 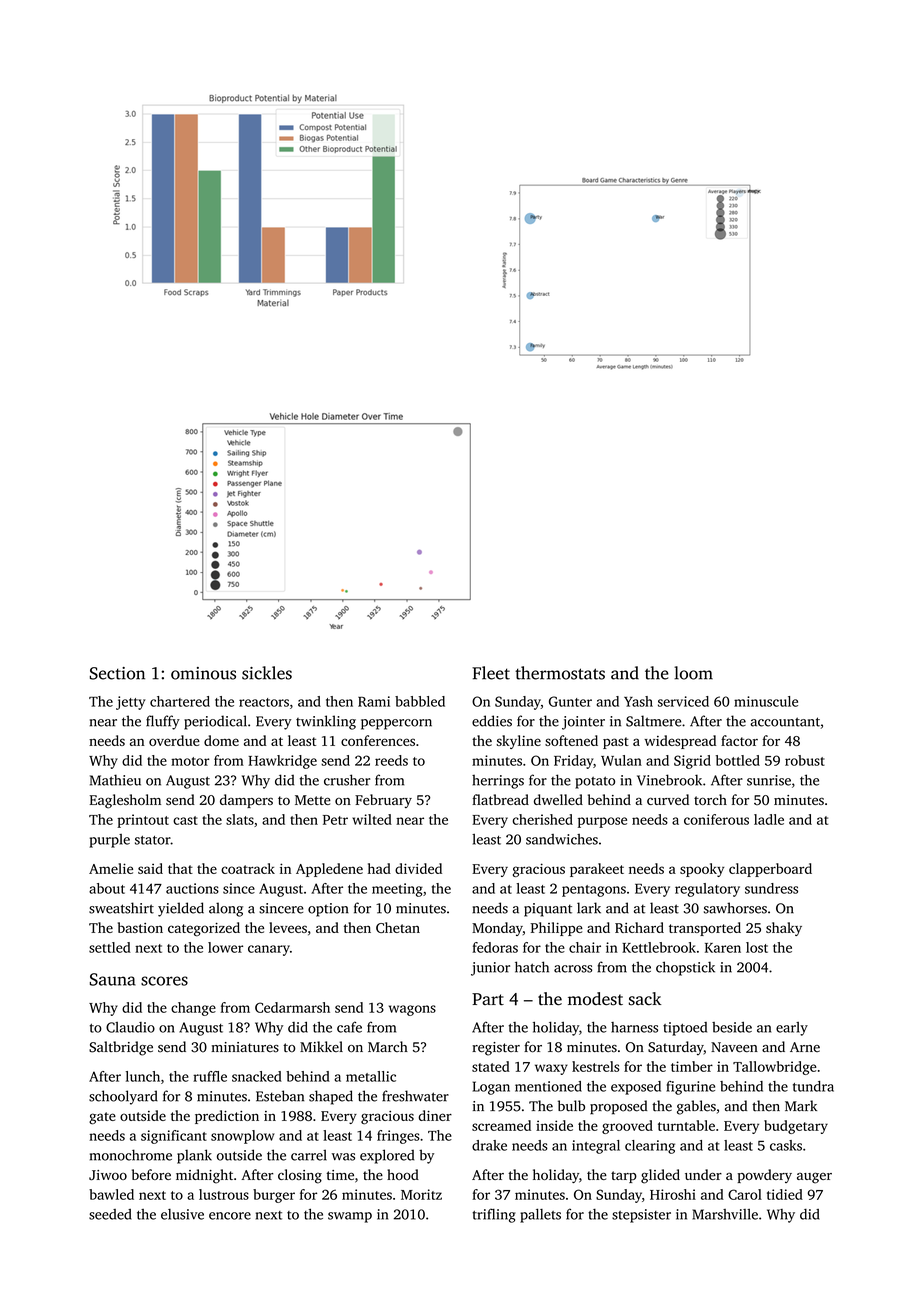 What do you see at coordinates (498, 782) in the screenshot?
I see `herrings` at bounding box center [498, 782].
